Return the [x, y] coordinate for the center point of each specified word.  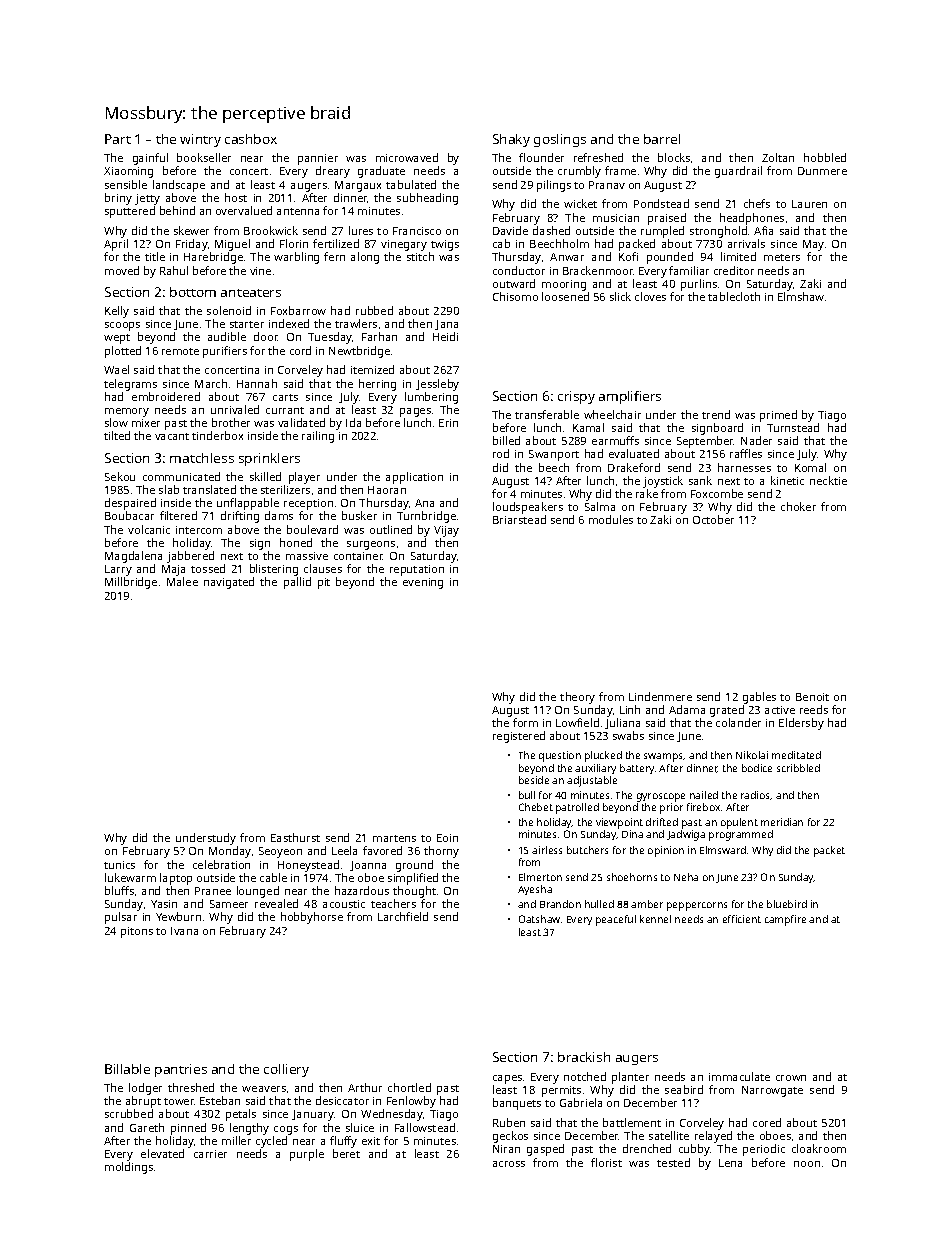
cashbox [251, 139]
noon [807, 1164]
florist [606, 1162]
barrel [662, 139]
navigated [229, 583]
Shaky [511, 140]
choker [798, 506]
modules [611, 519]
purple [307, 1155]
